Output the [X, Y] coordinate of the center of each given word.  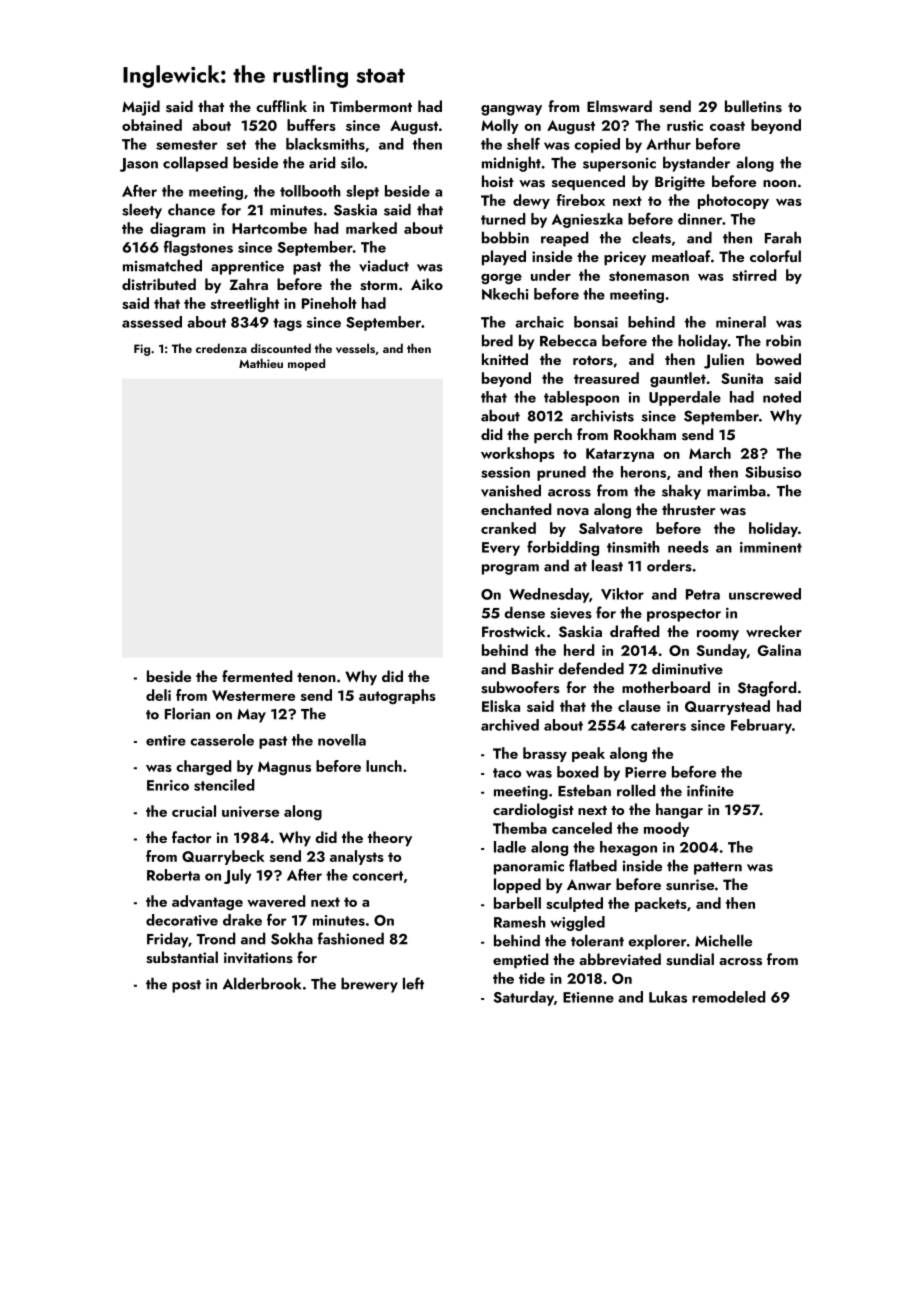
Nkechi [505, 294]
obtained [152, 125]
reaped [564, 239]
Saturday [523, 998]
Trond [216, 938]
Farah [783, 237]
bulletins [753, 106]
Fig [142, 350]
